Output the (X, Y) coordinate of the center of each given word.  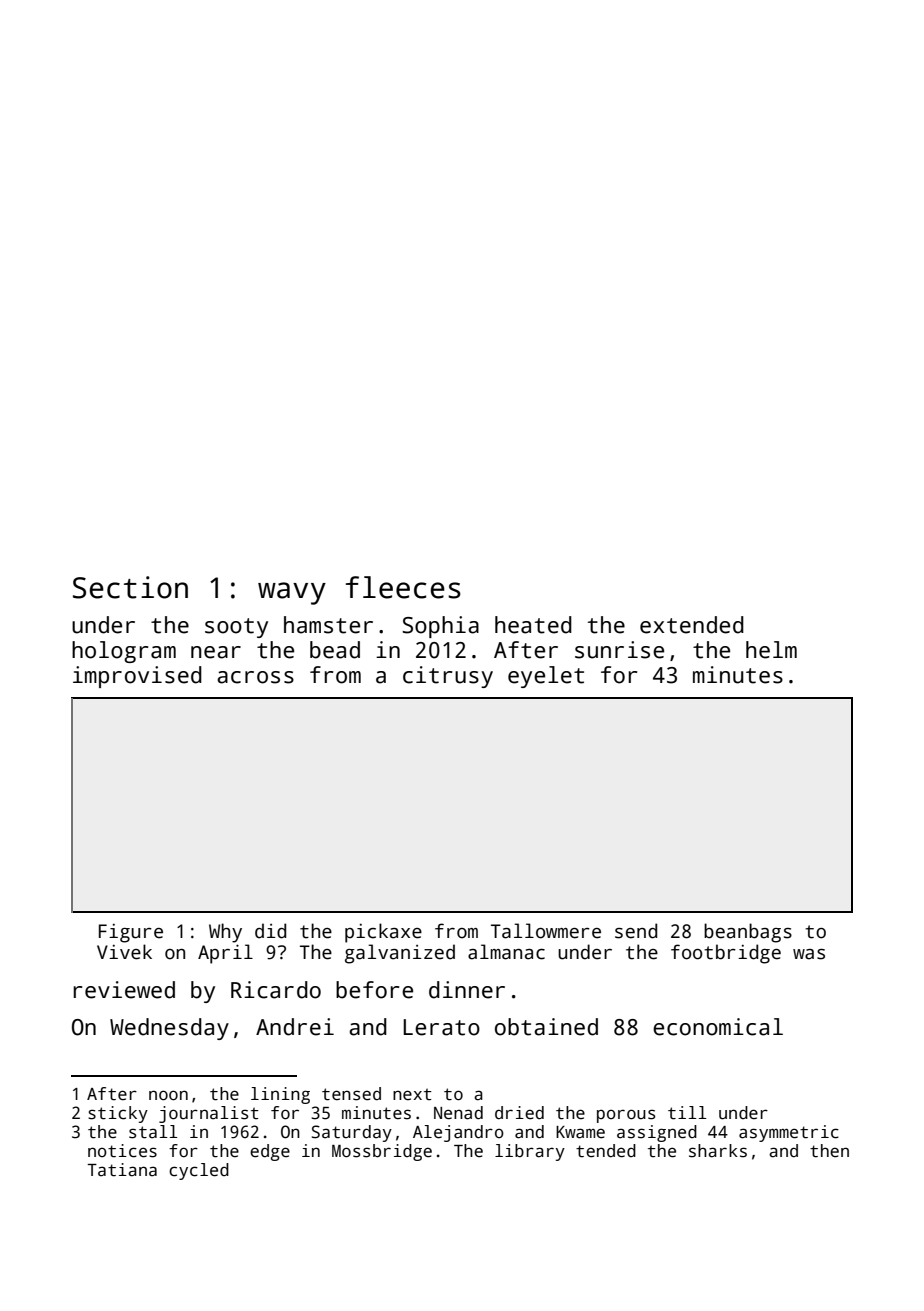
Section (130, 587)
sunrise (619, 650)
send (636, 931)
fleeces (403, 587)
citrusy (448, 677)
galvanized (400, 954)
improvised (137, 677)
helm (771, 650)
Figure (131, 933)
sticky (118, 1114)
